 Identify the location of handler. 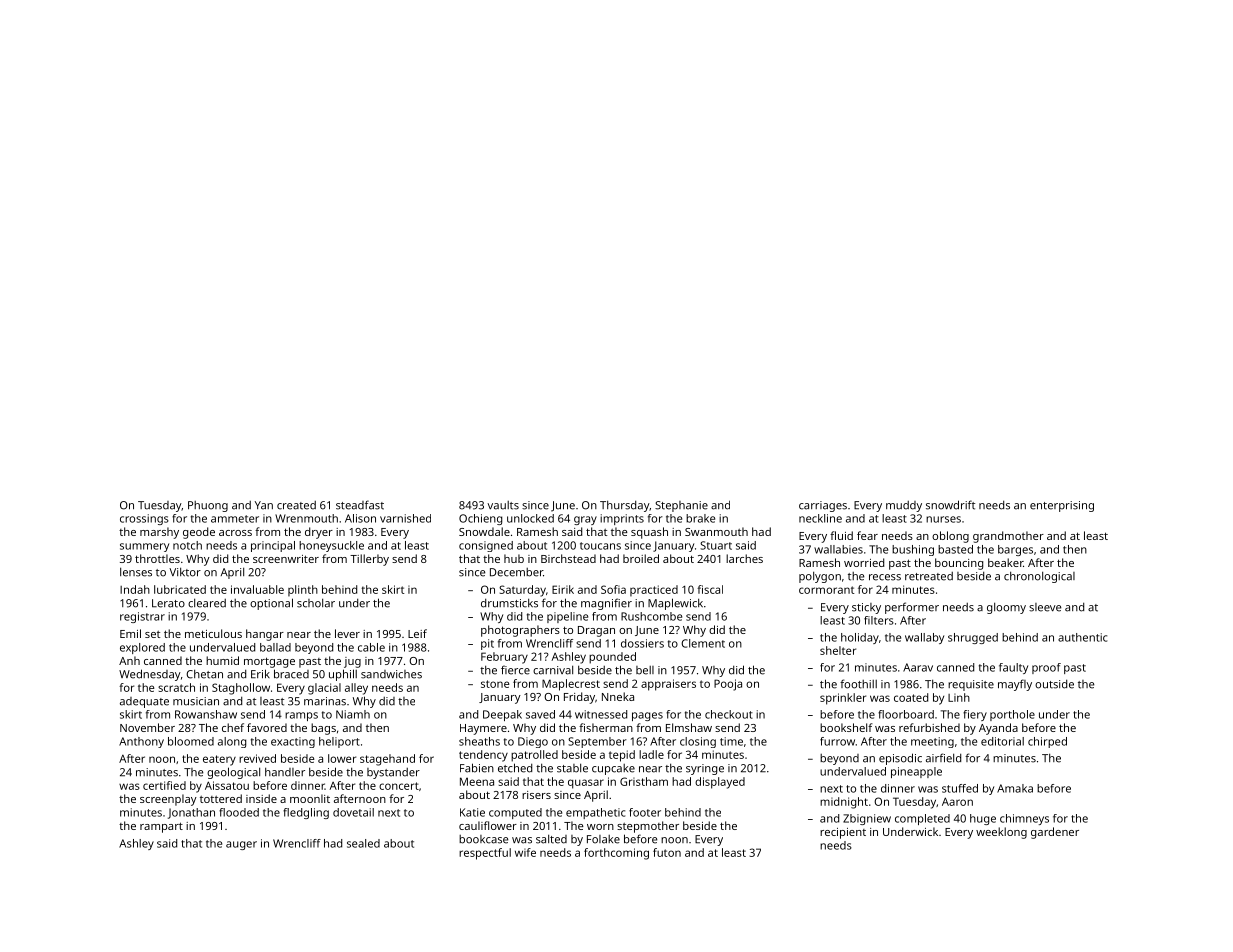
(285, 772).
